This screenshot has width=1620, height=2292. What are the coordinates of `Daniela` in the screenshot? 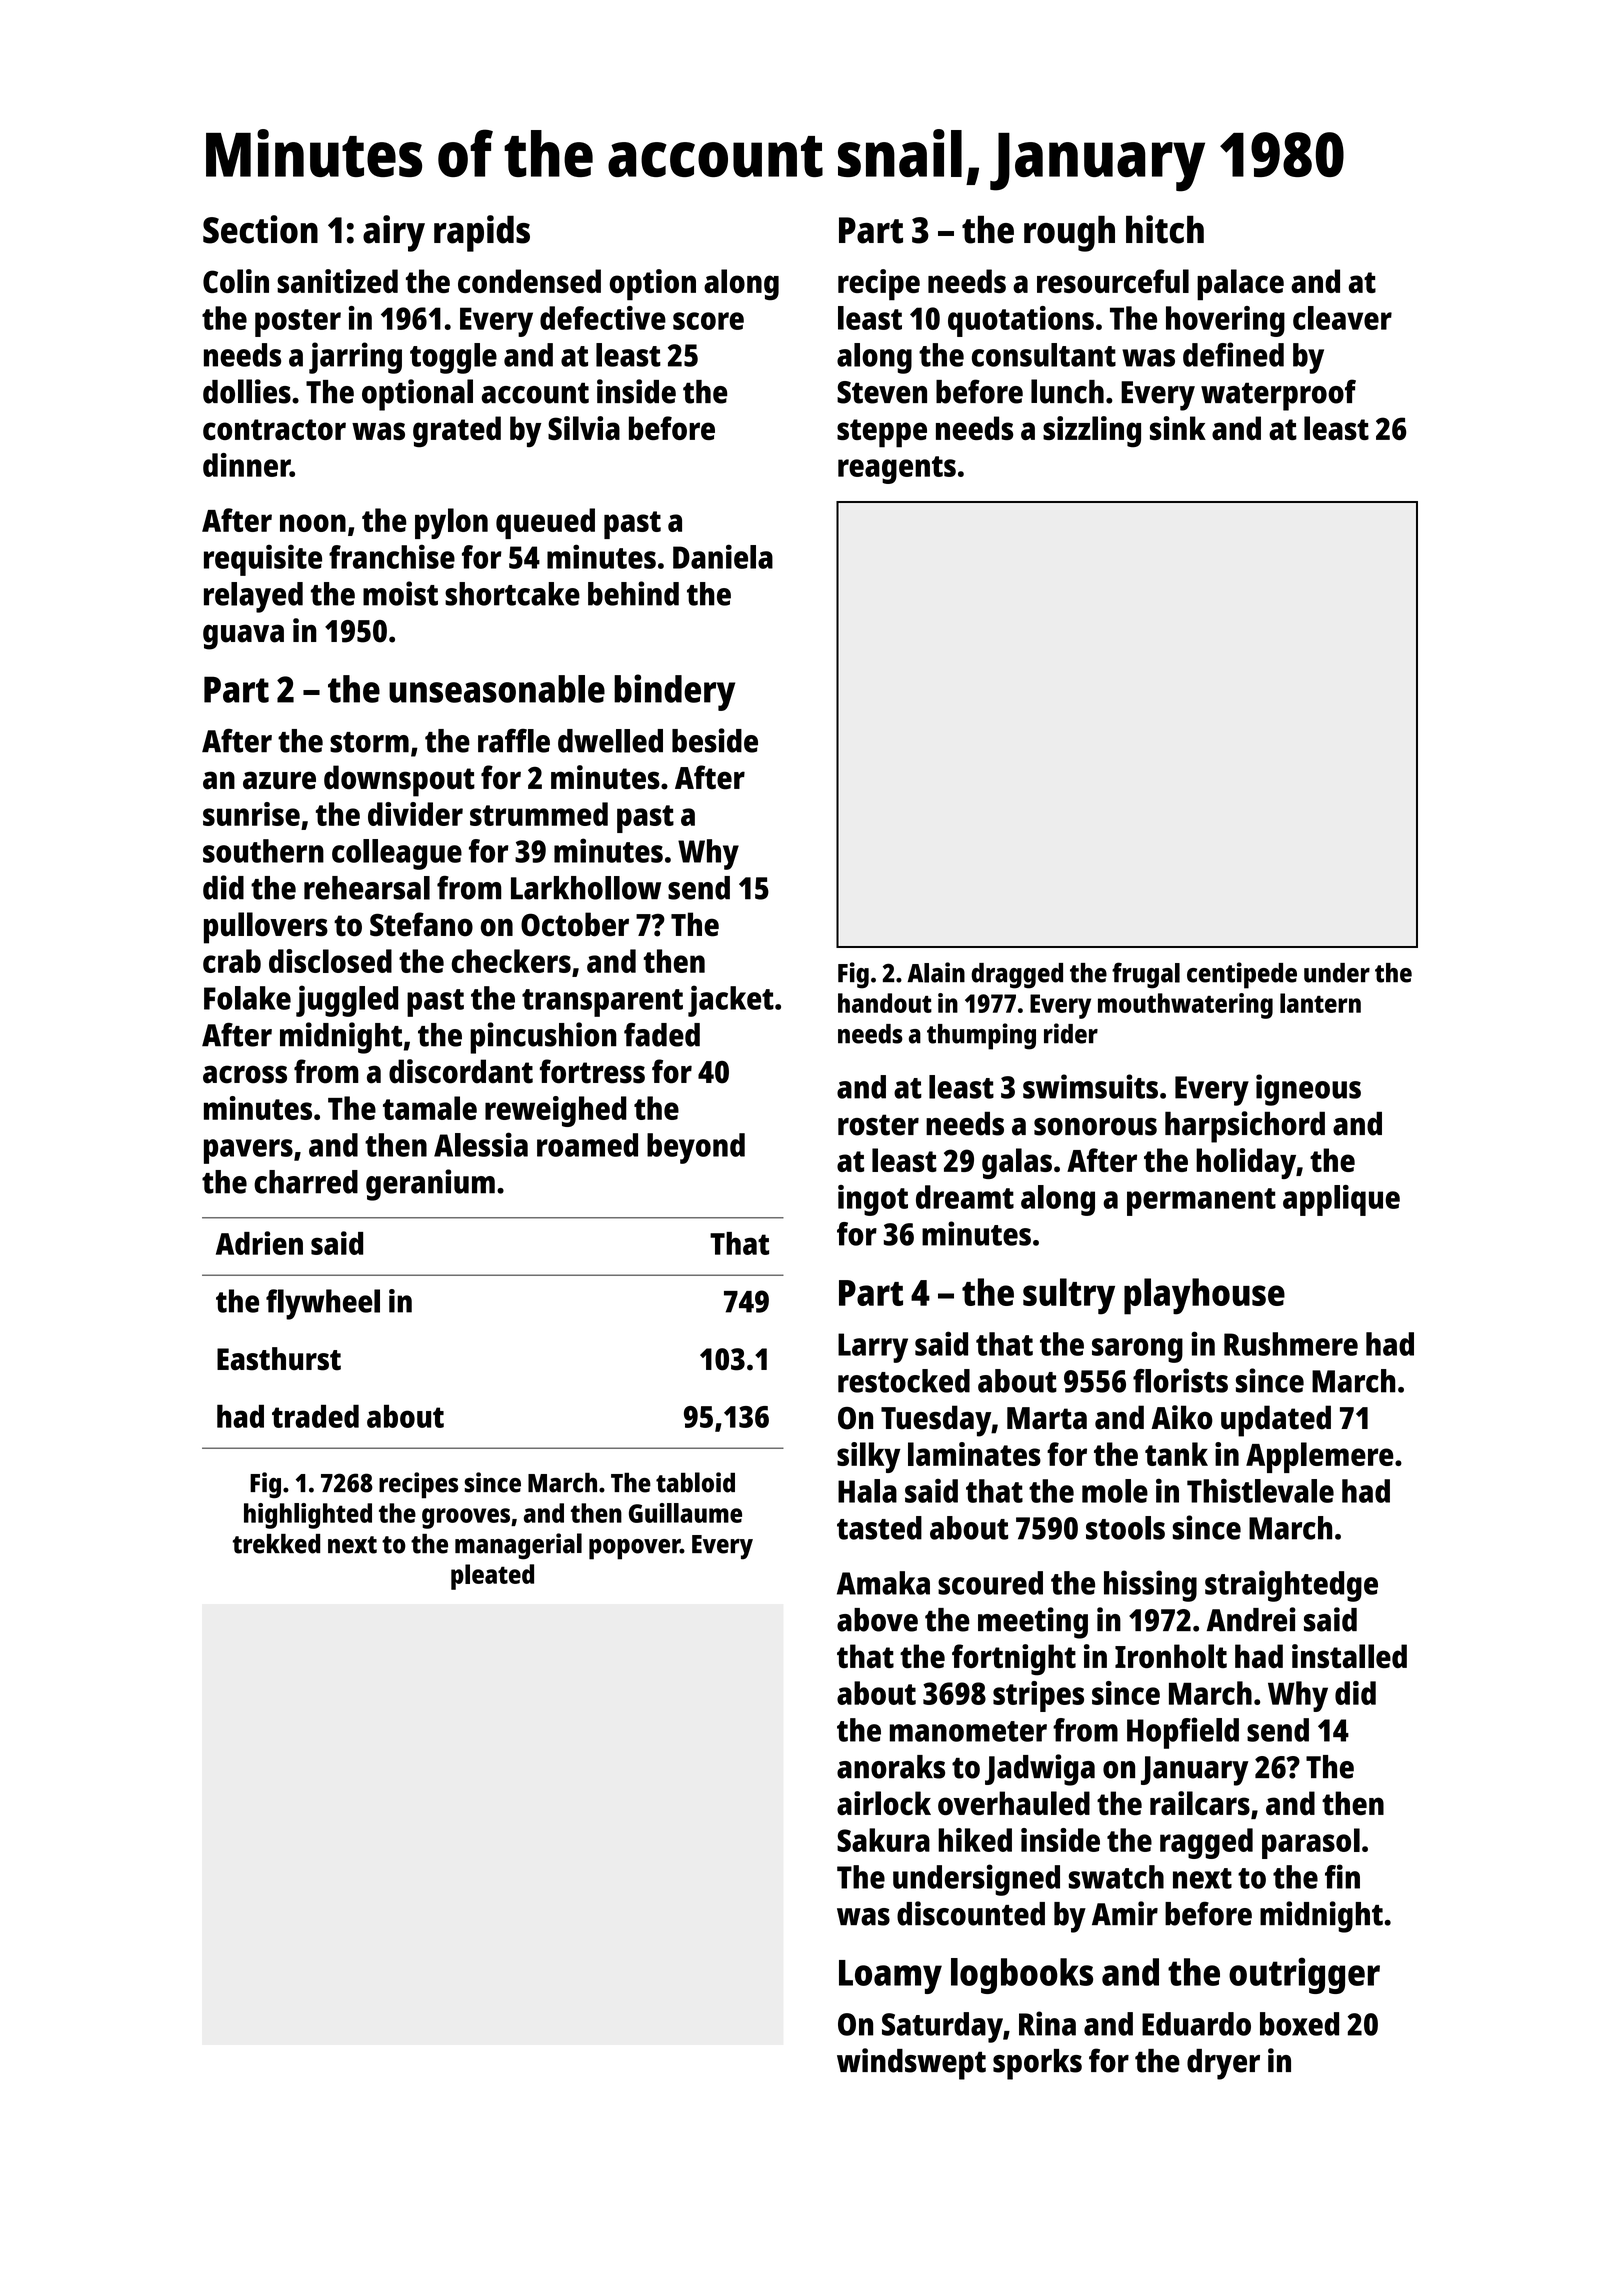 It's located at (723, 556).
